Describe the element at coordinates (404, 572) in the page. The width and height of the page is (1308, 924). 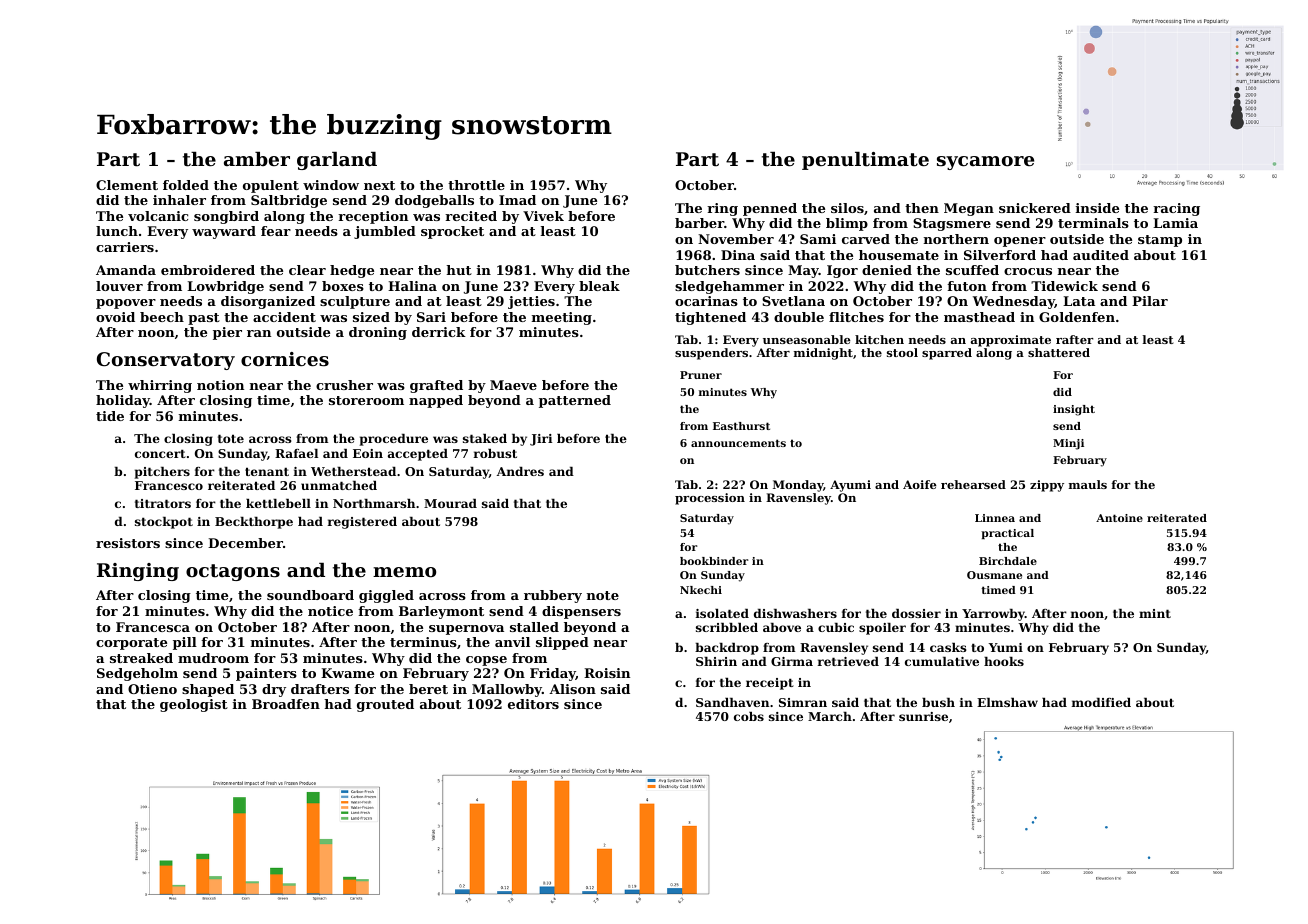
I see `memo` at that location.
